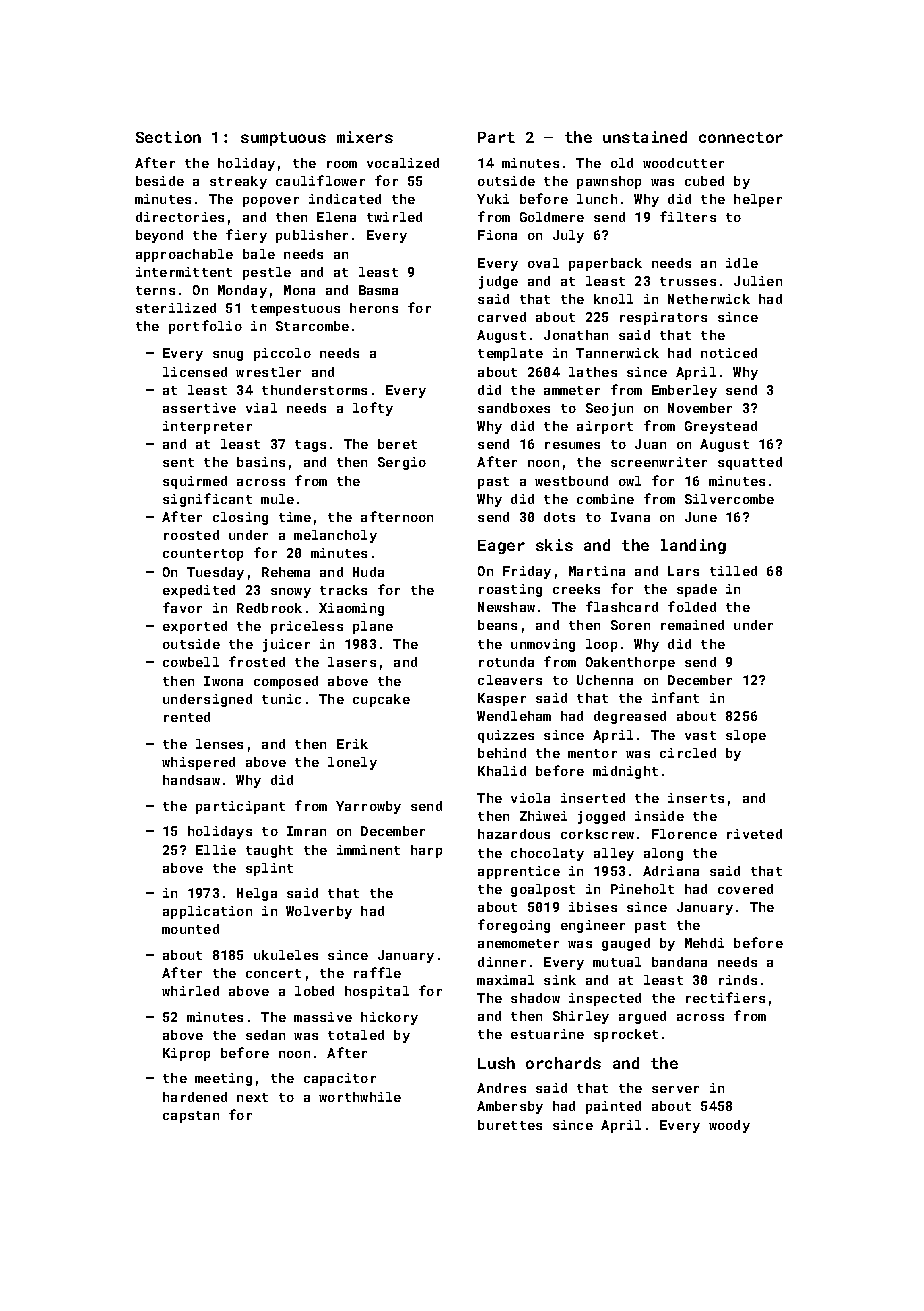 The height and width of the screenshot is (1311, 924). Describe the element at coordinates (269, 608) in the screenshot. I see `Redbrook` at that location.
